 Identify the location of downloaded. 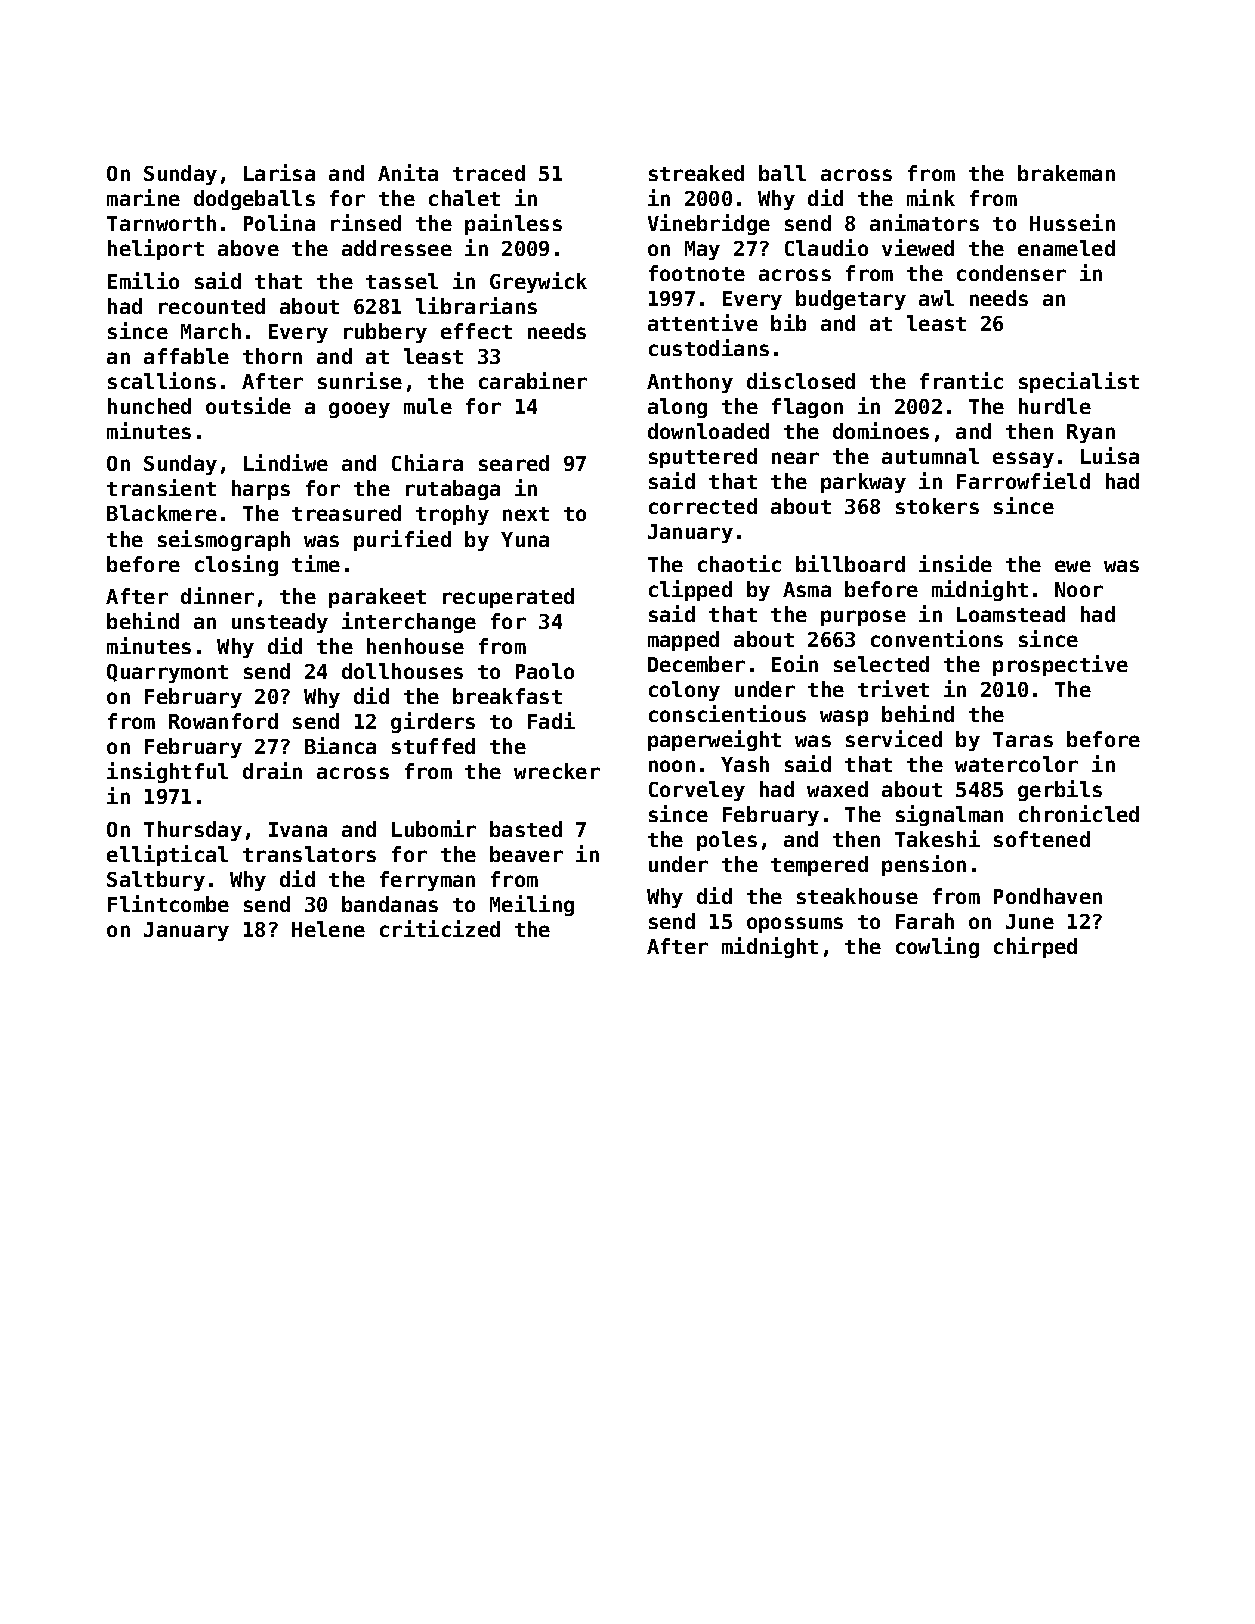
(708, 431).
